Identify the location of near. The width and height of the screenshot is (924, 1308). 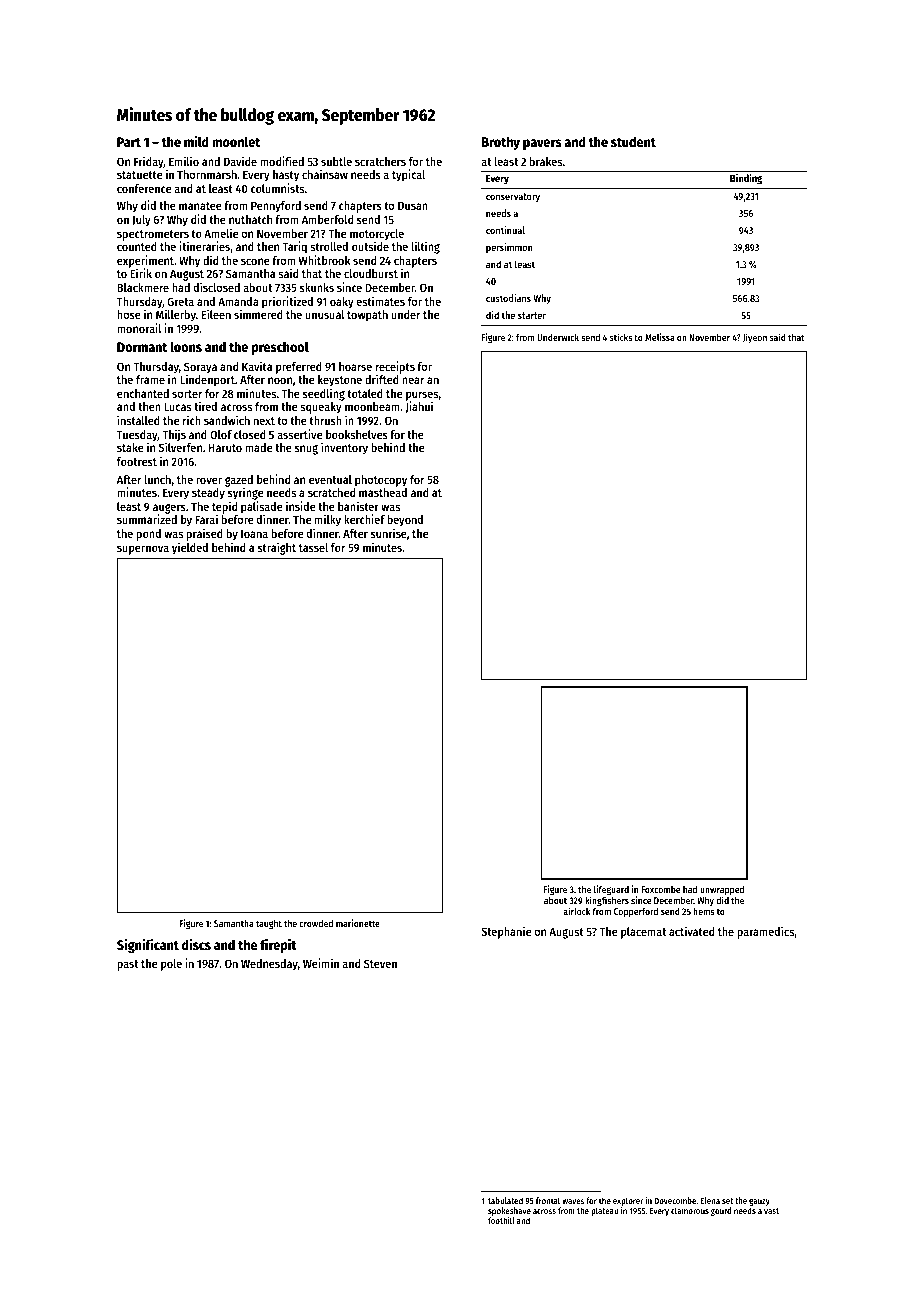
(413, 380).
